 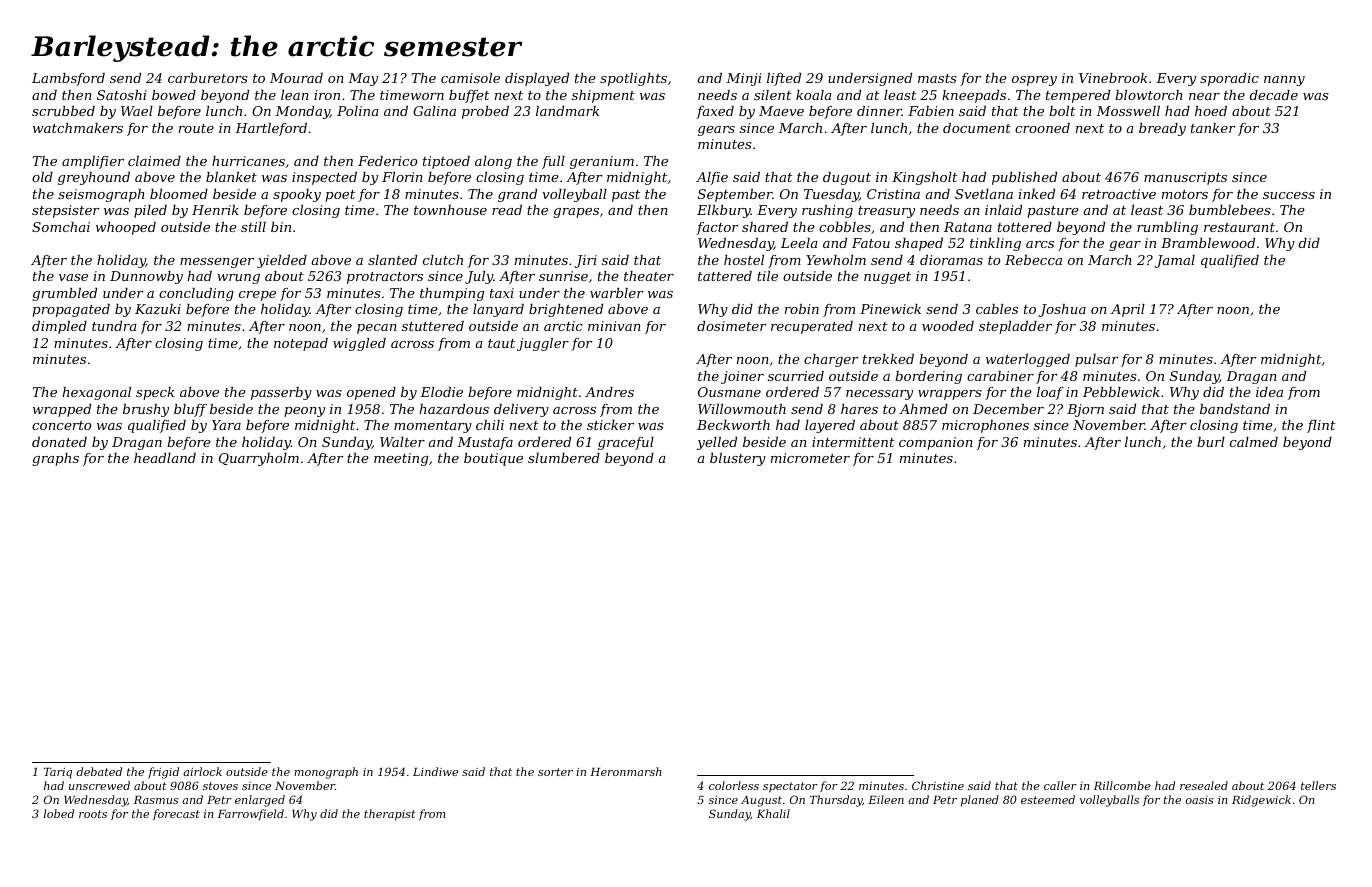 What do you see at coordinates (146, 277) in the screenshot?
I see `Dunnowby` at bounding box center [146, 277].
